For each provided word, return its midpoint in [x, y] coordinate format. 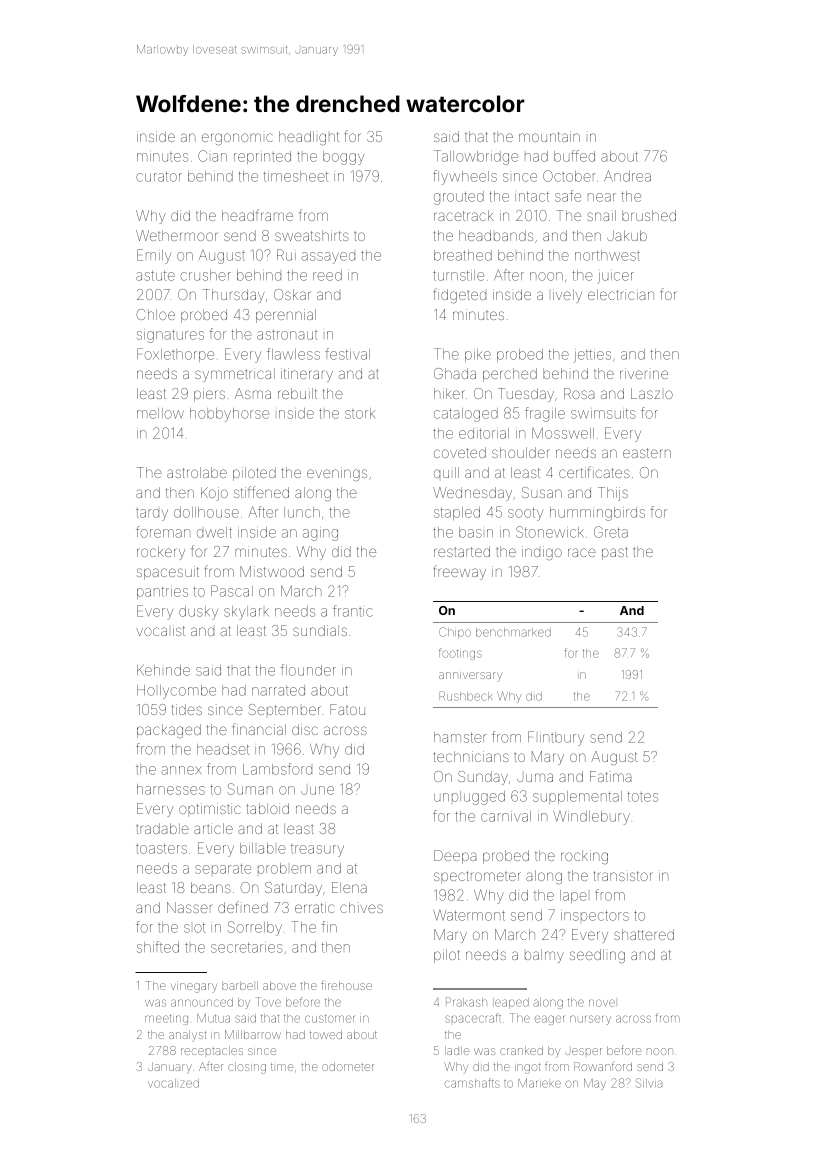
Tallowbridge [476, 157]
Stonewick [550, 532]
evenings [337, 474]
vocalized [173, 1083]
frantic [353, 611]
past [615, 553]
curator [159, 177]
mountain [549, 136]
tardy [152, 515]
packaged [169, 731]
